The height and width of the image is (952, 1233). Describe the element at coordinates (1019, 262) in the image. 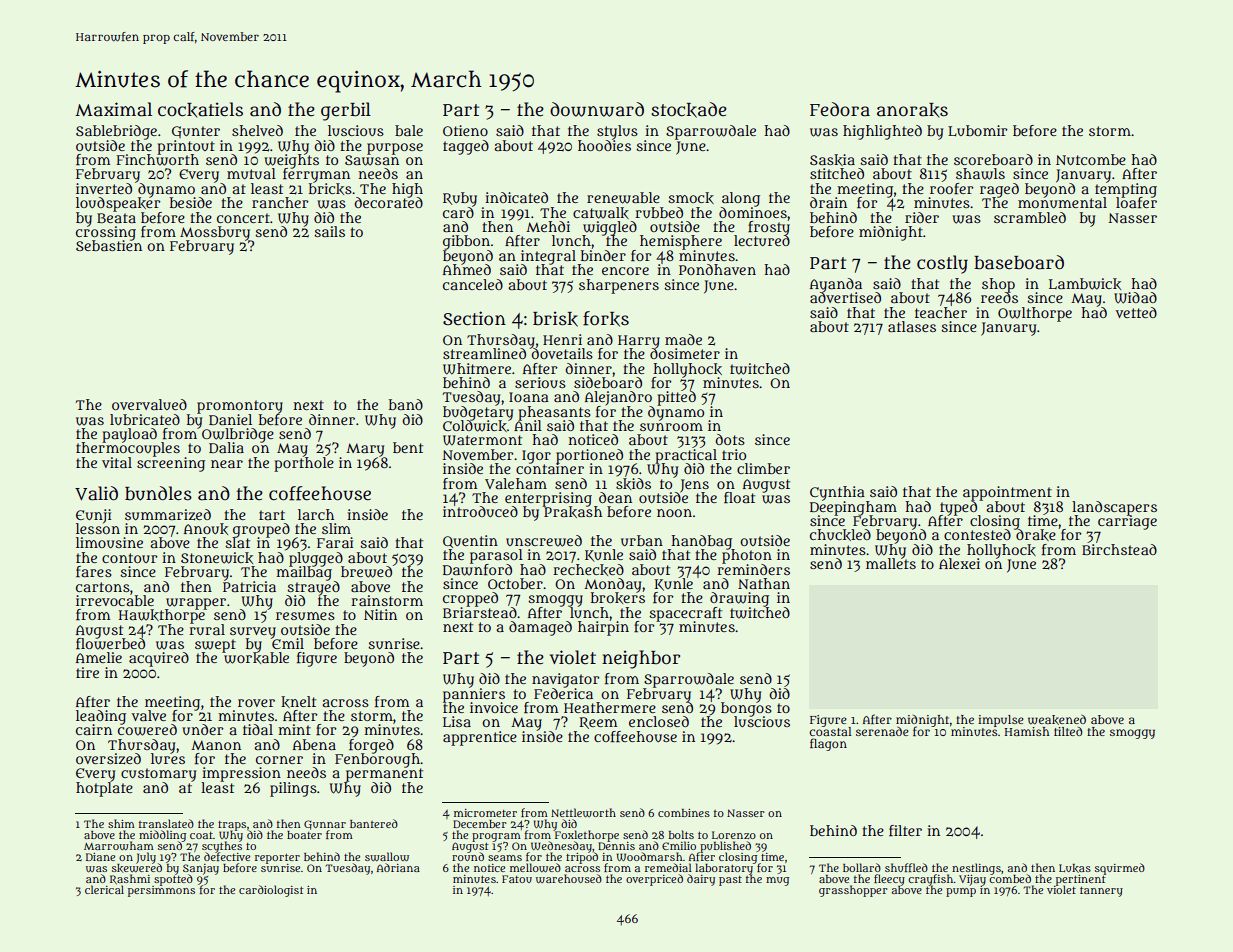

I see `baseboard` at that location.
